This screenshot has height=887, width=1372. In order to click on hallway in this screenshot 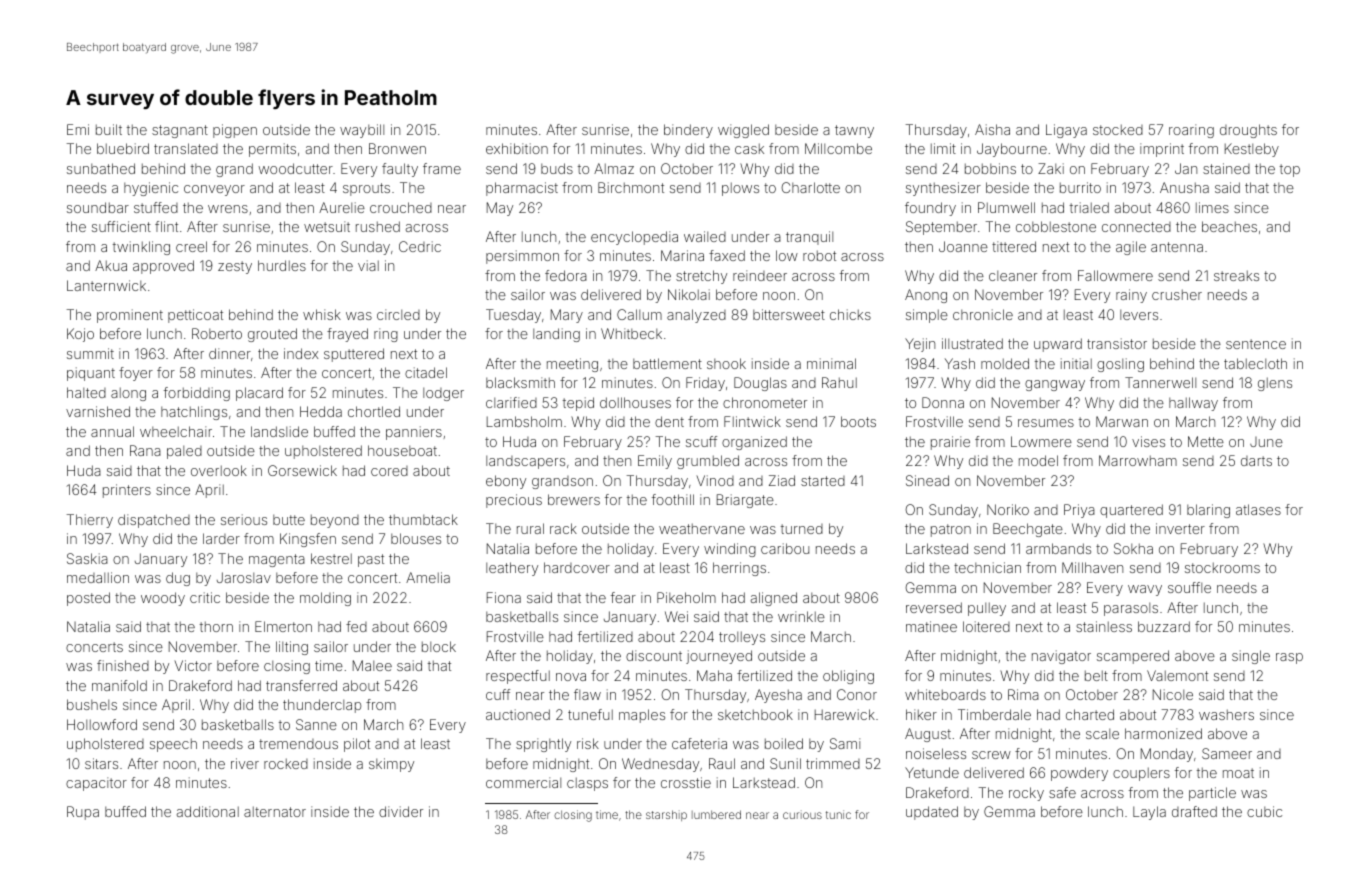, I will do `click(1193, 404)`.
